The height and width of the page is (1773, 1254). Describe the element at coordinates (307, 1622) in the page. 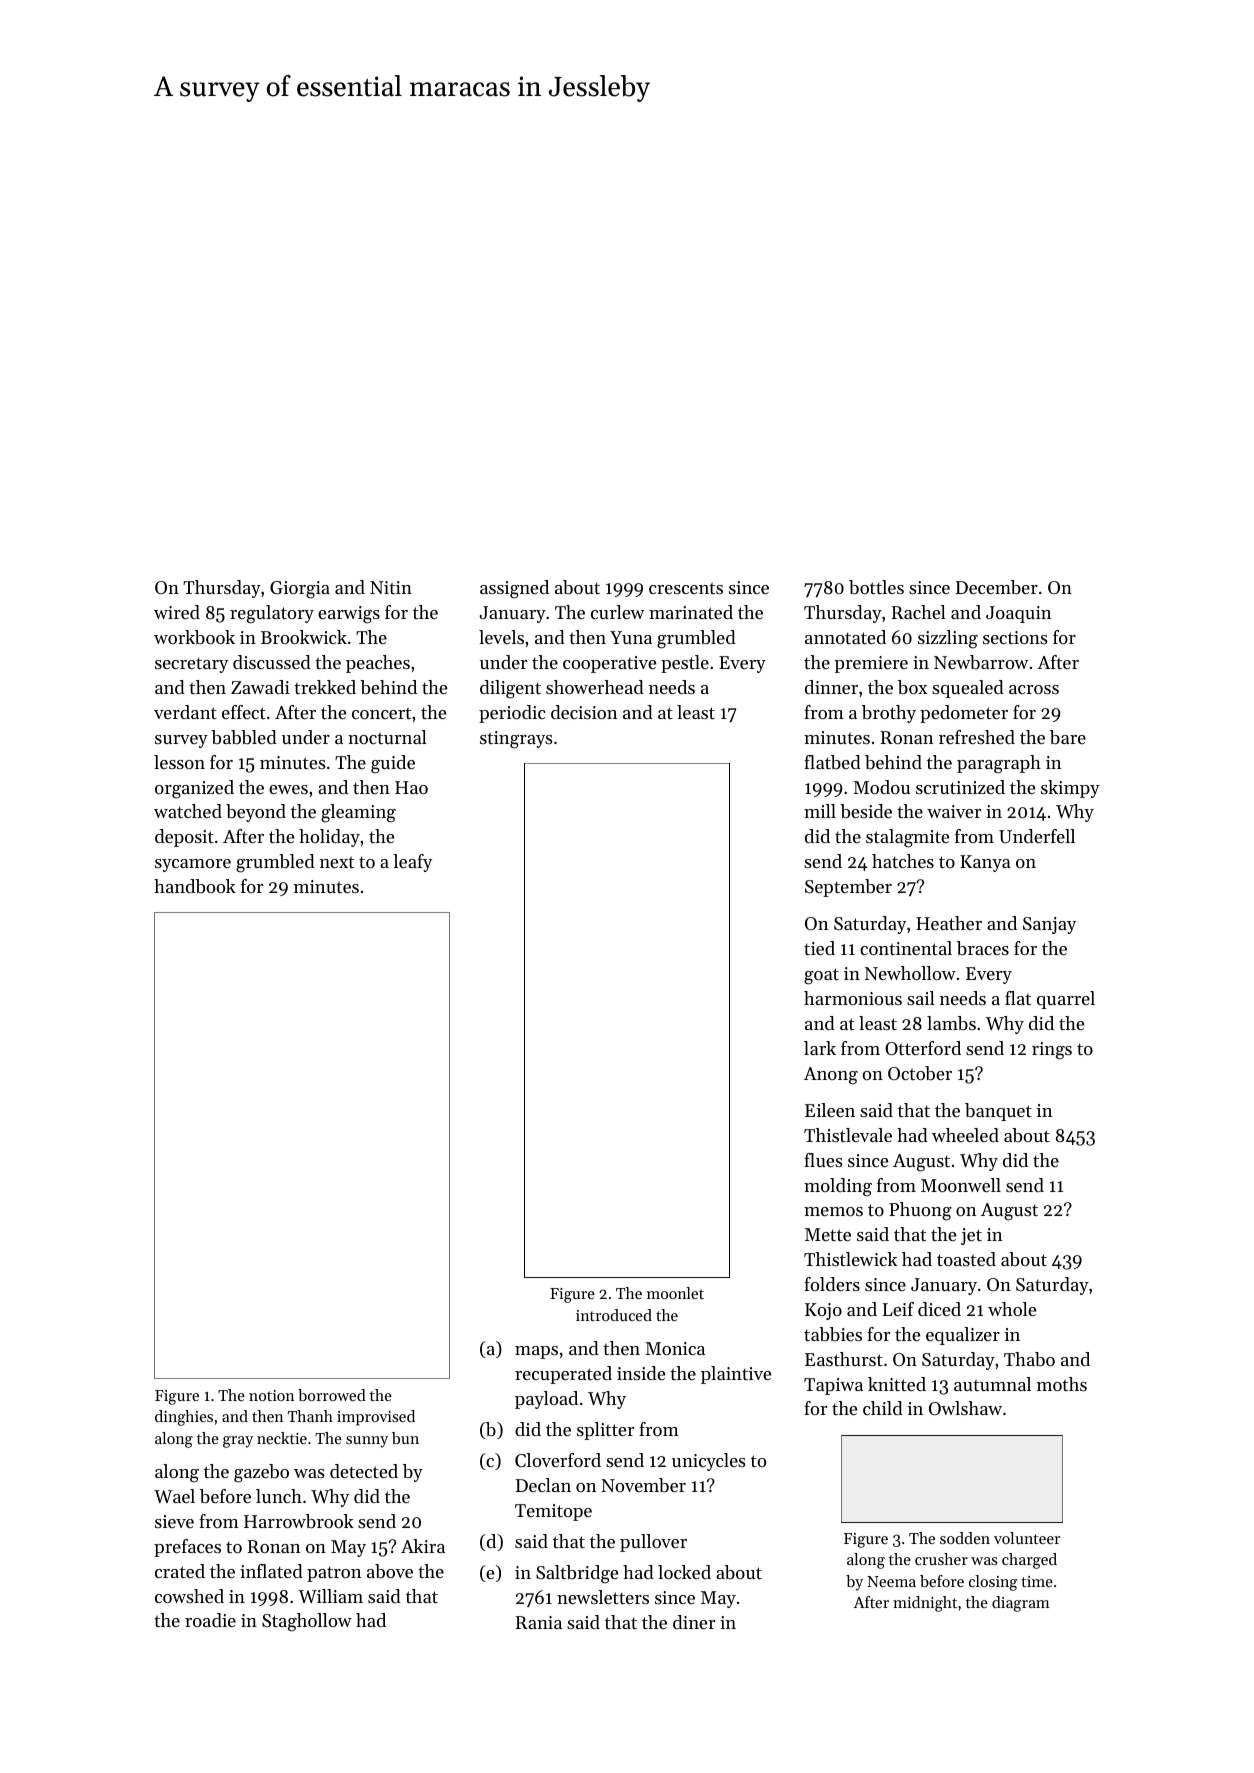

I see `Staghollow` at that location.
